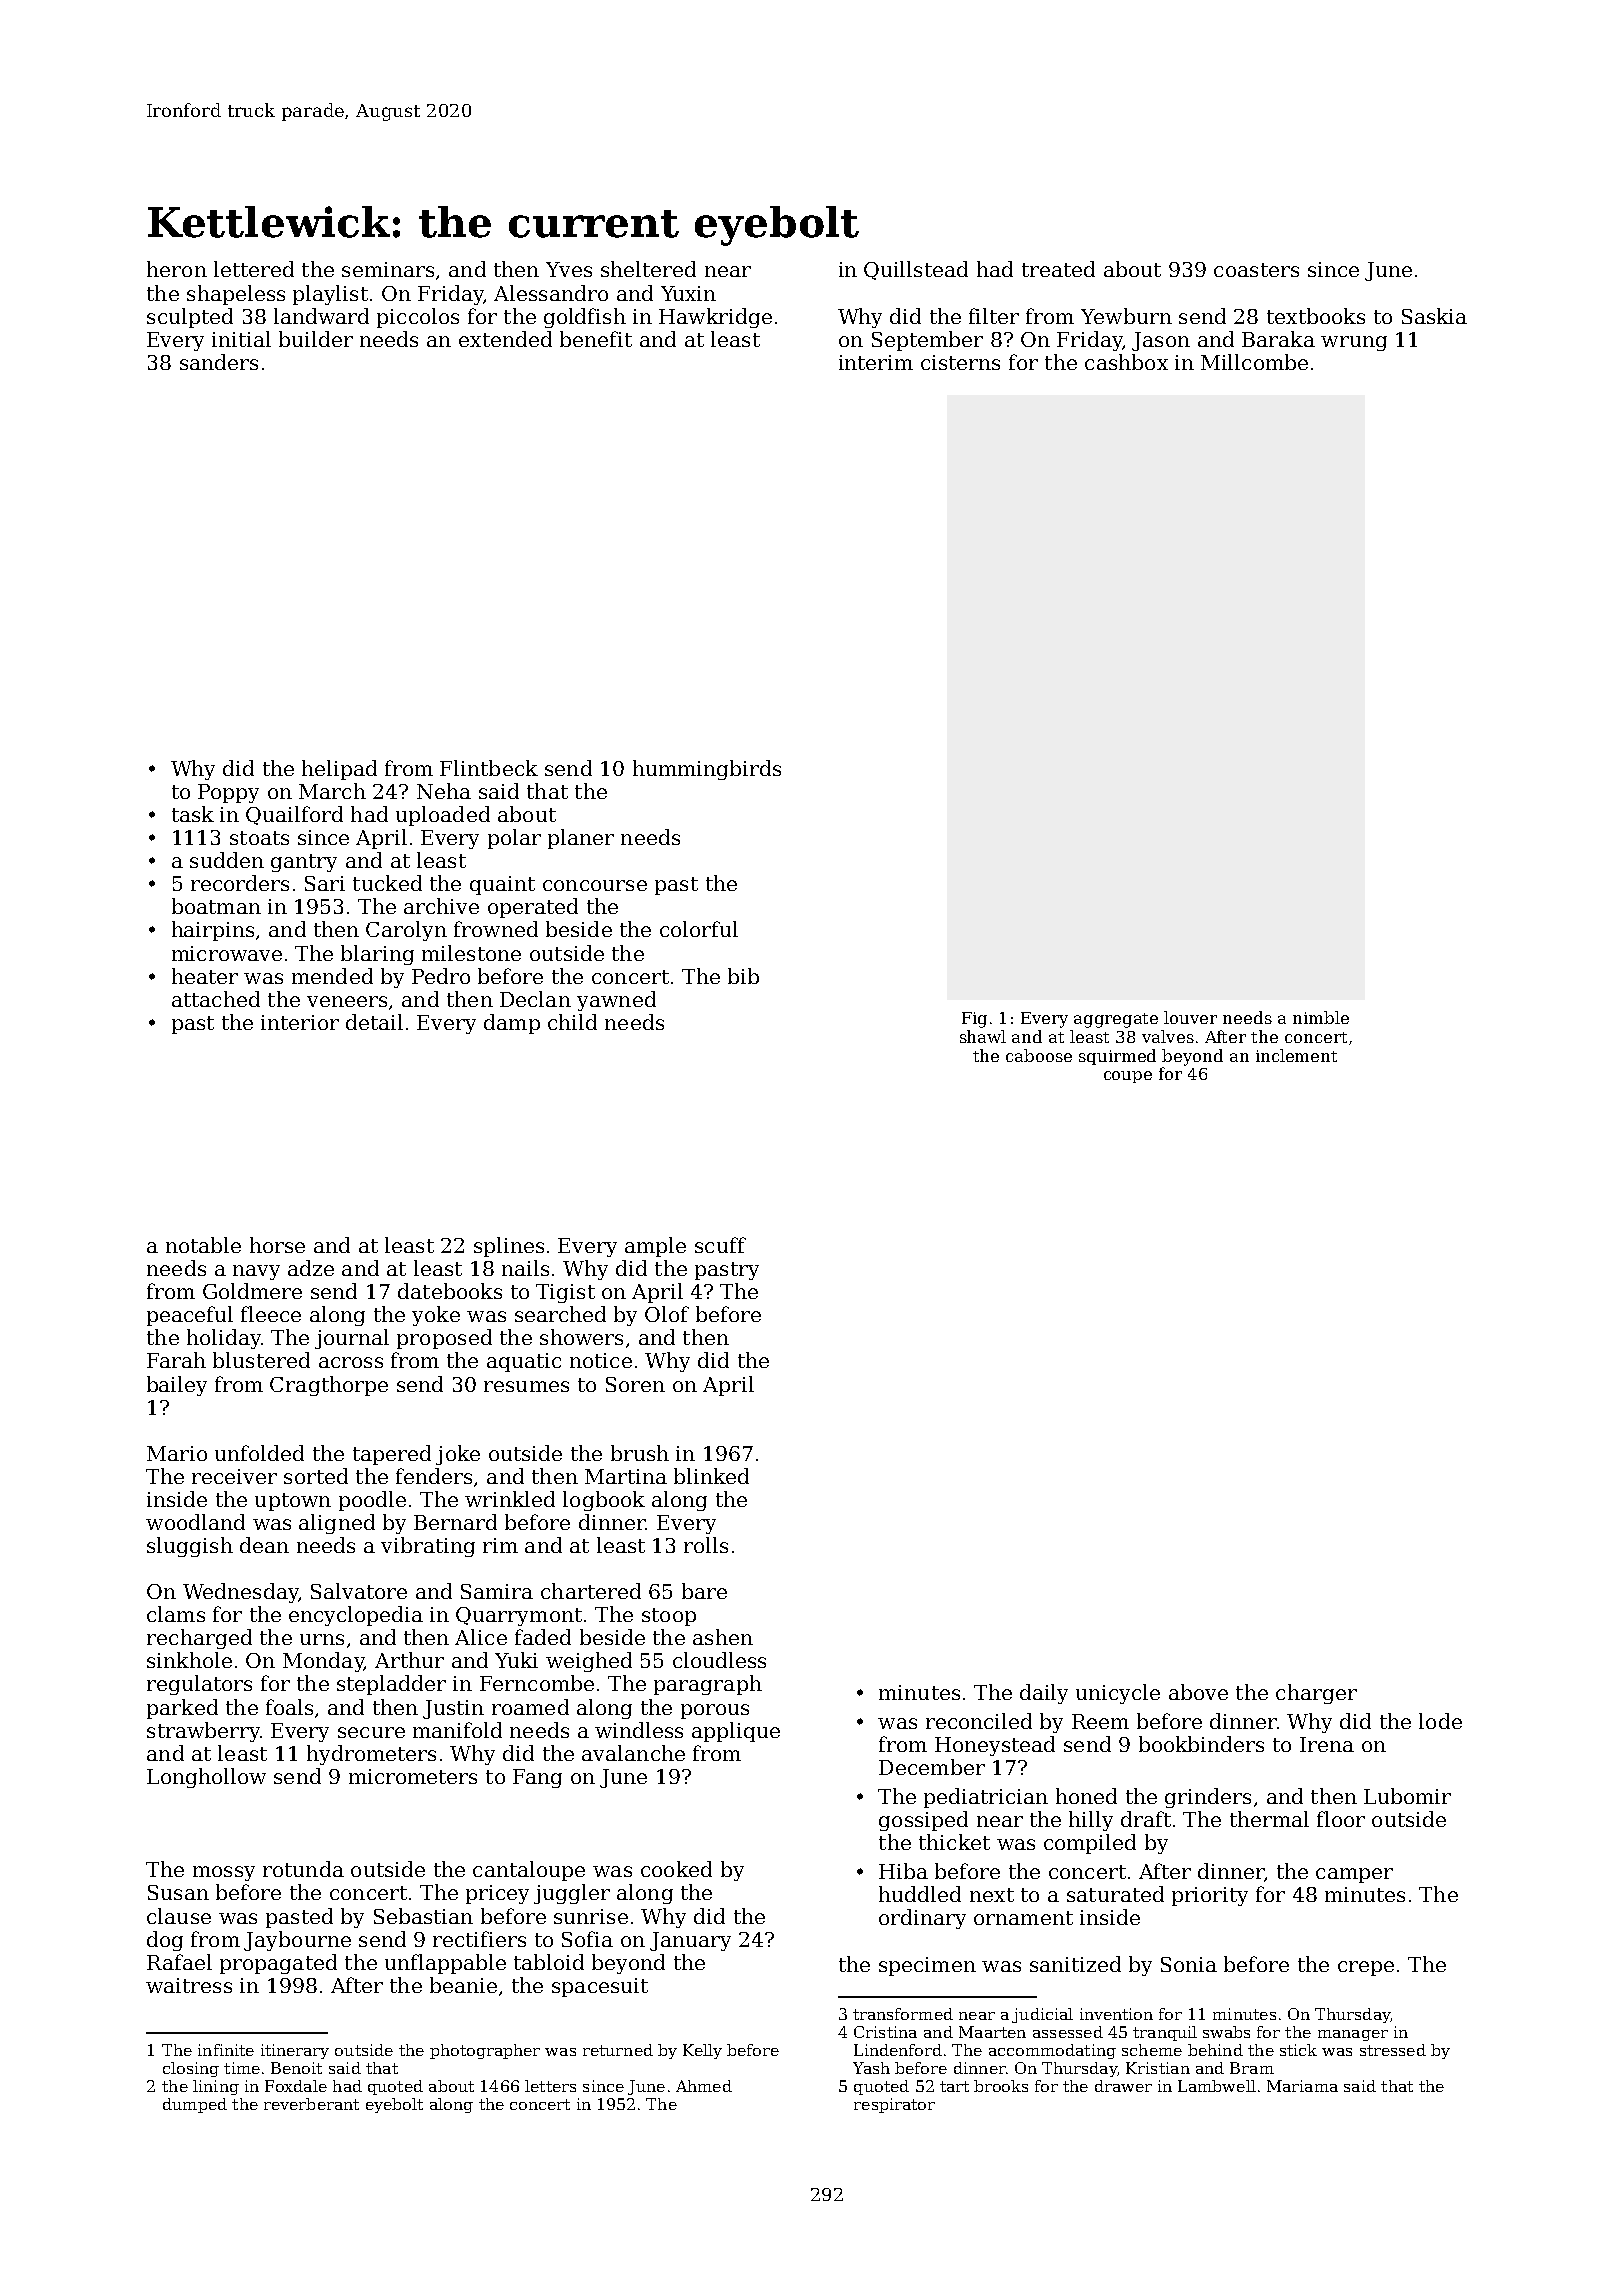 The width and height of the screenshot is (1620, 2292). I want to click on sheltered, so click(648, 269).
